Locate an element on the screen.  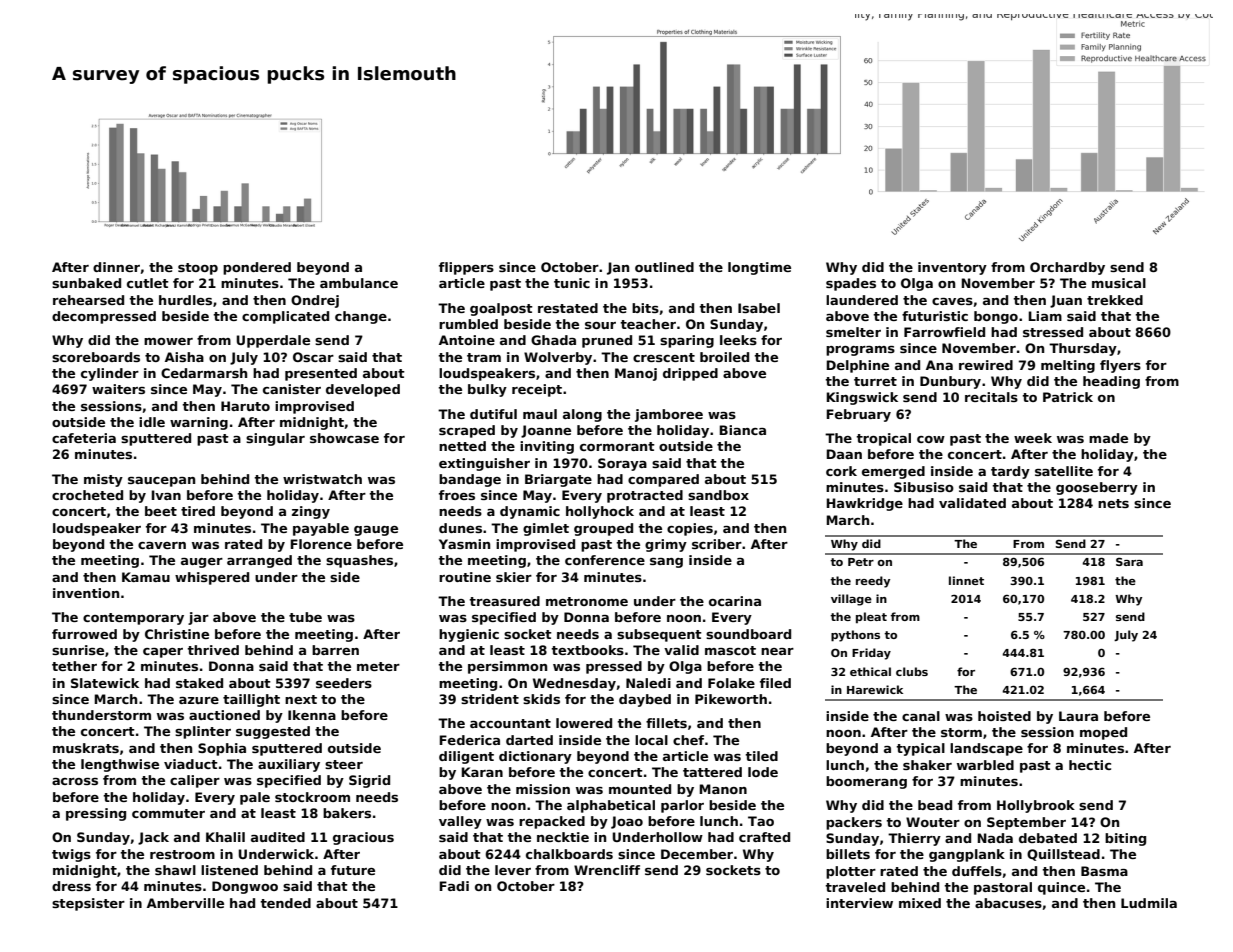
cavern is located at coordinates (162, 545).
